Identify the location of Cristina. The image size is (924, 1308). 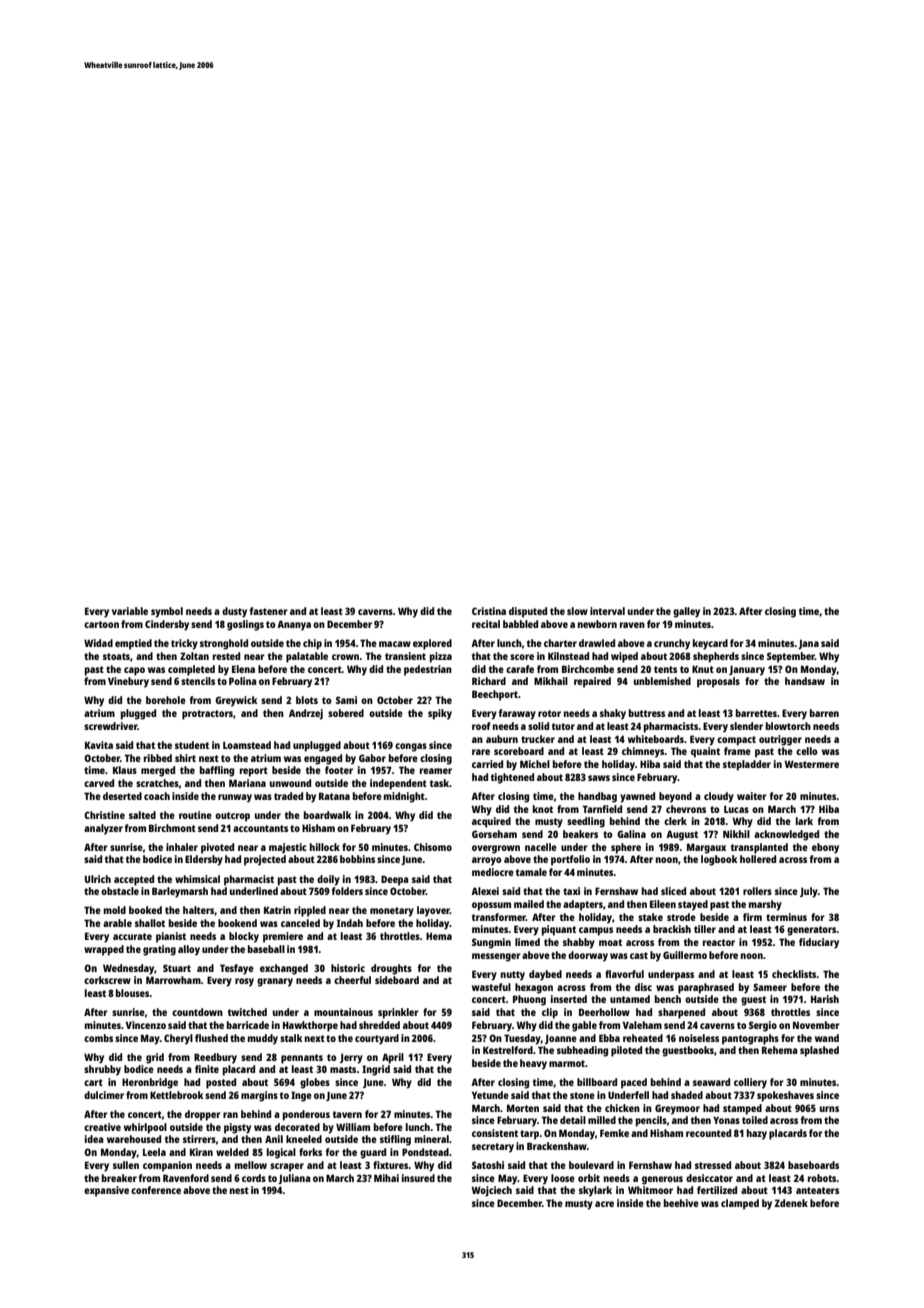
(489, 611).
